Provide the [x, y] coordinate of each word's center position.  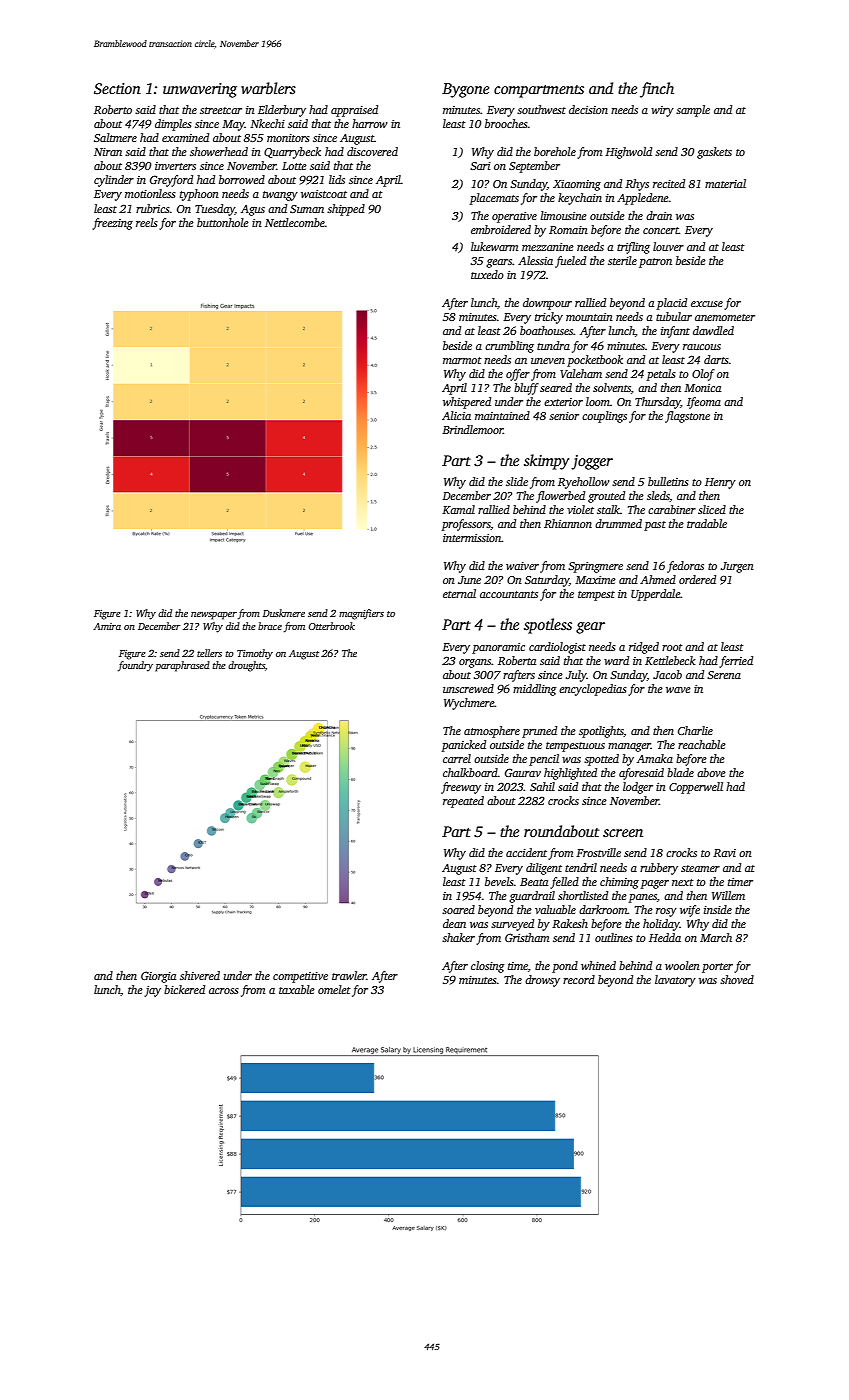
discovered [372, 151]
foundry [135, 666]
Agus [253, 210]
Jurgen [737, 567]
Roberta [517, 660]
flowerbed [560, 497]
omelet [334, 989]
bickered [184, 989]
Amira [107, 626]
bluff [526, 389]
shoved [737, 979]
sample [693, 111]
